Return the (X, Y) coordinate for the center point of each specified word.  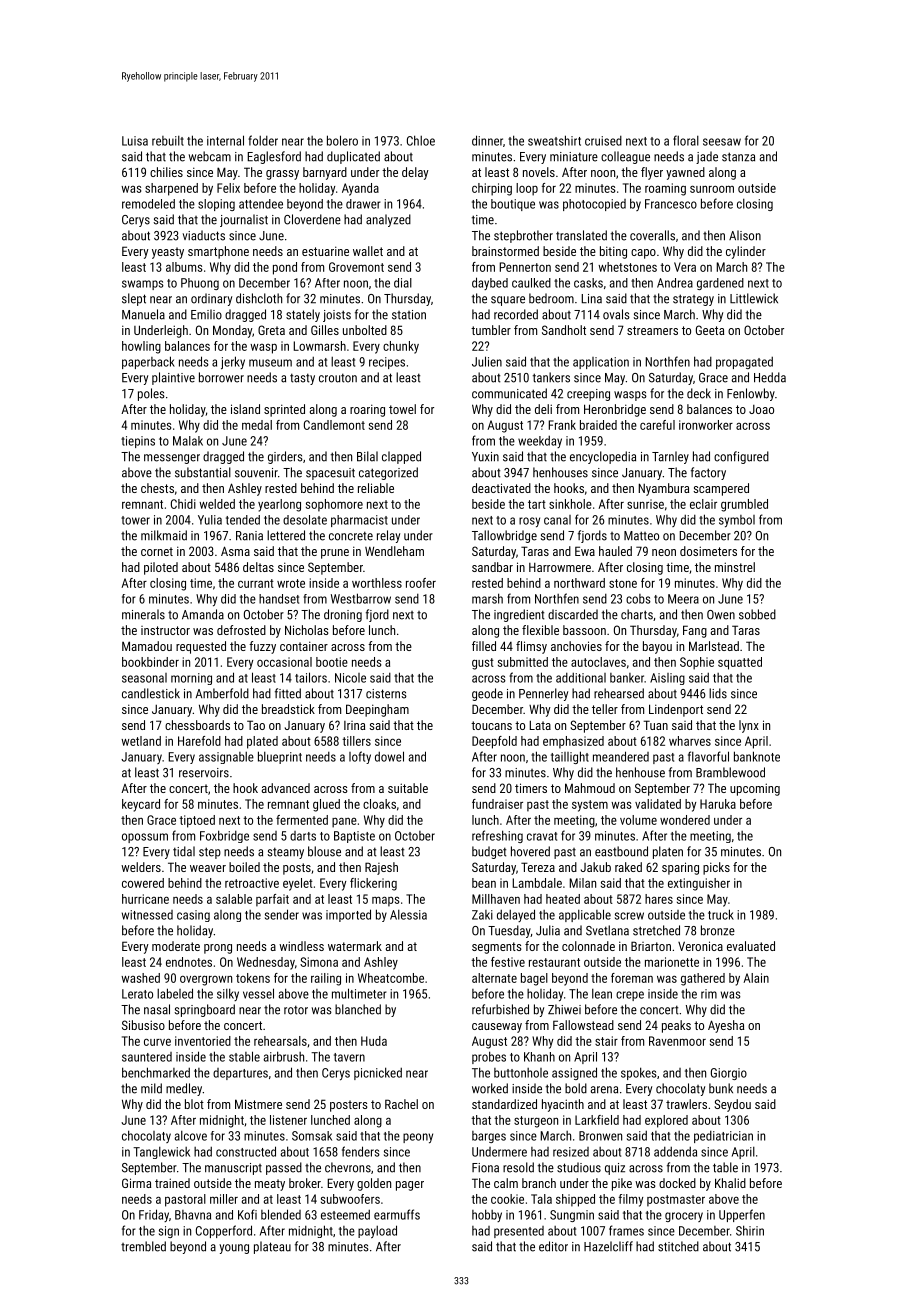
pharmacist (359, 521)
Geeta (710, 330)
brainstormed (505, 251)
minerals (143, 614)
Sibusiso (143, 1025)
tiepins (138, 442)
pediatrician (723, 1137)
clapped (401, 457)
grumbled (744, 505)
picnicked (378, 1073)
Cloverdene (312, 219)
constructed (246, 1151)
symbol (737, 521)
